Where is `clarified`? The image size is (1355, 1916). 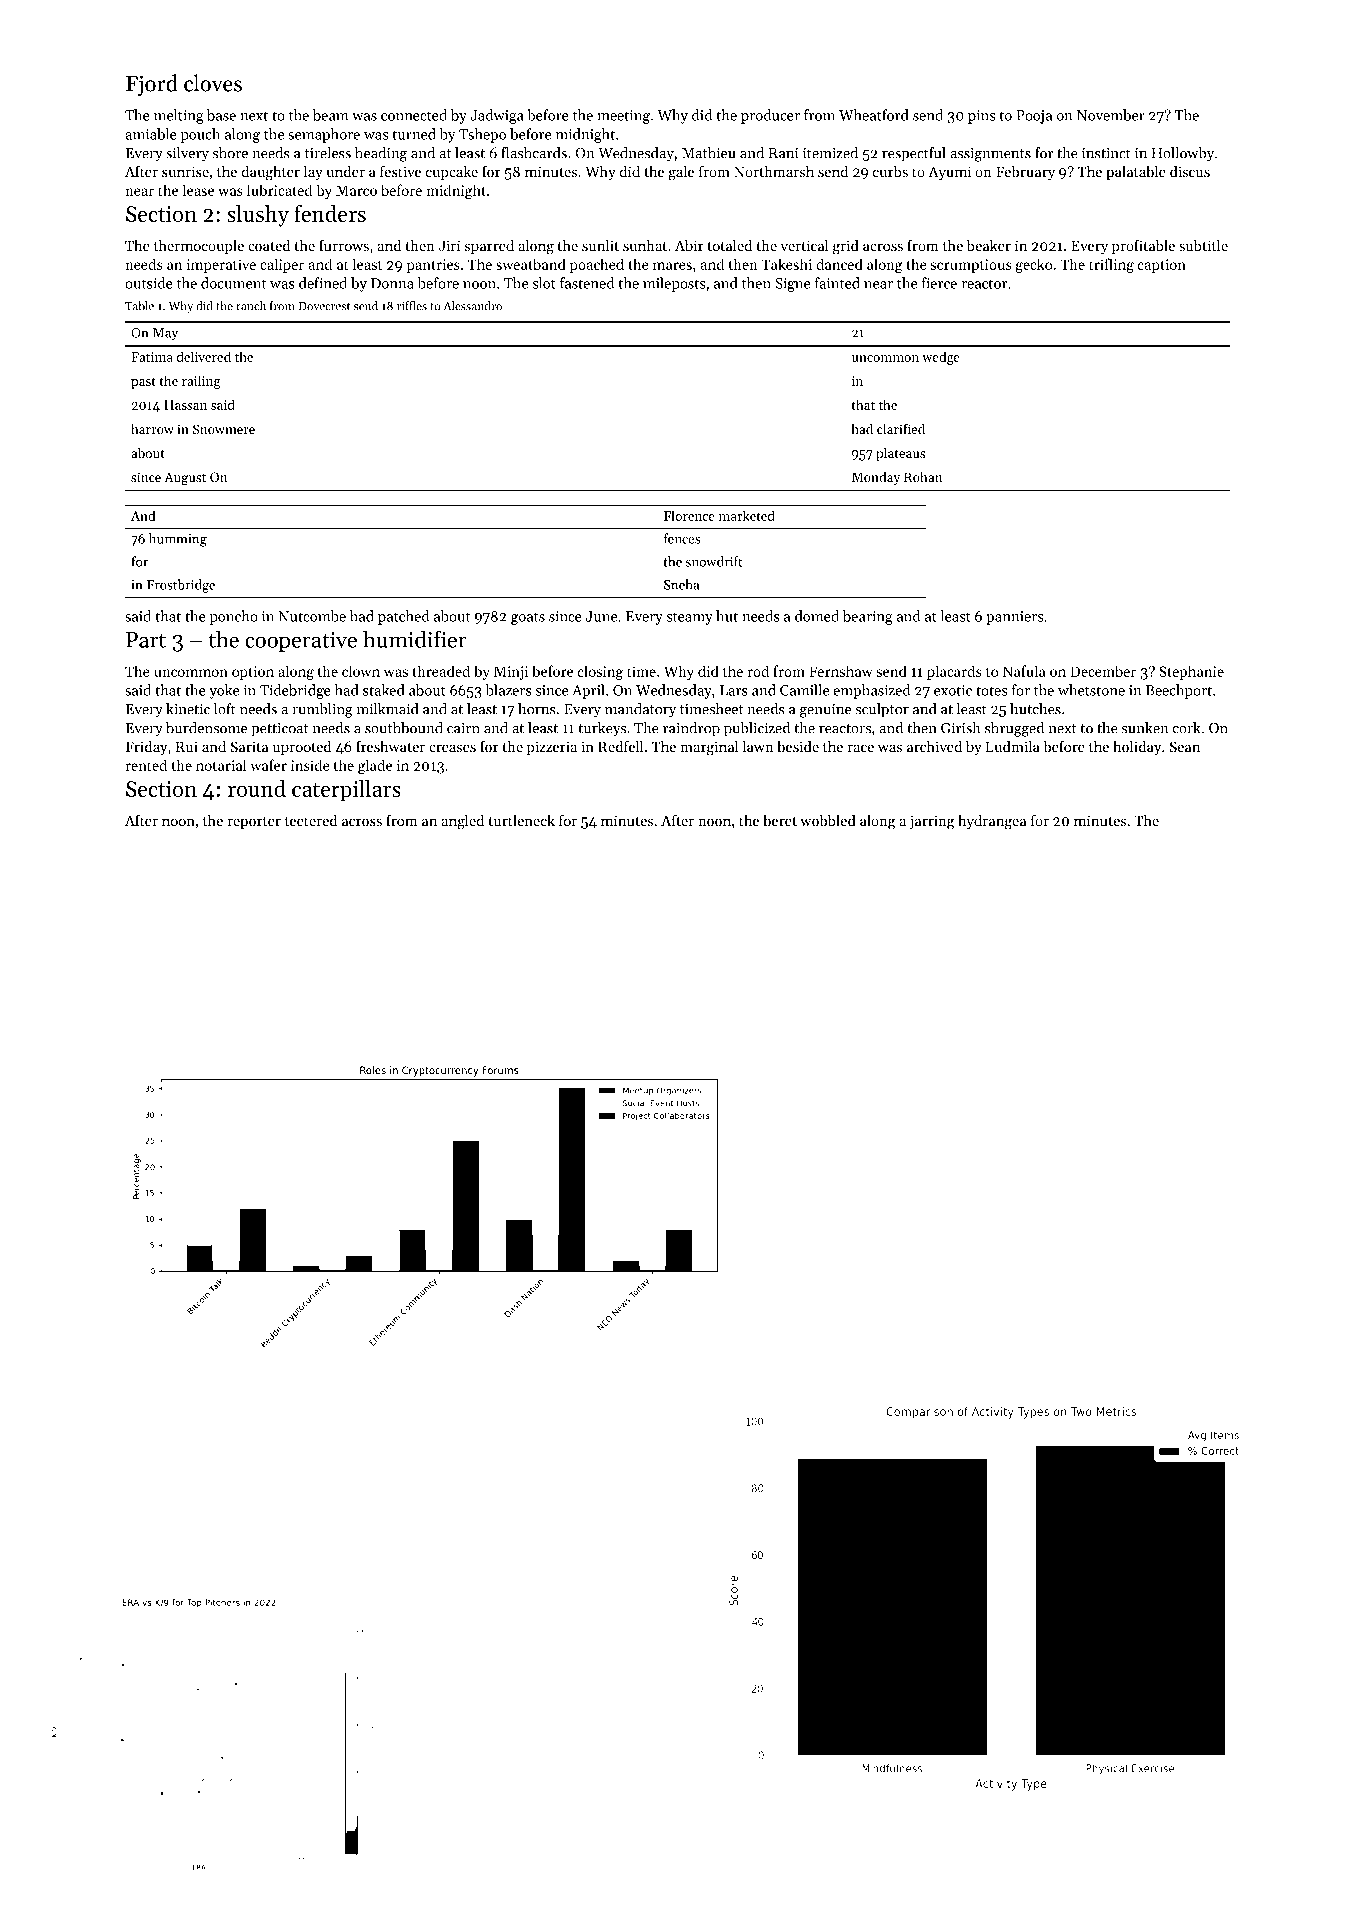
clarified is located at coordinates (901, 428).
